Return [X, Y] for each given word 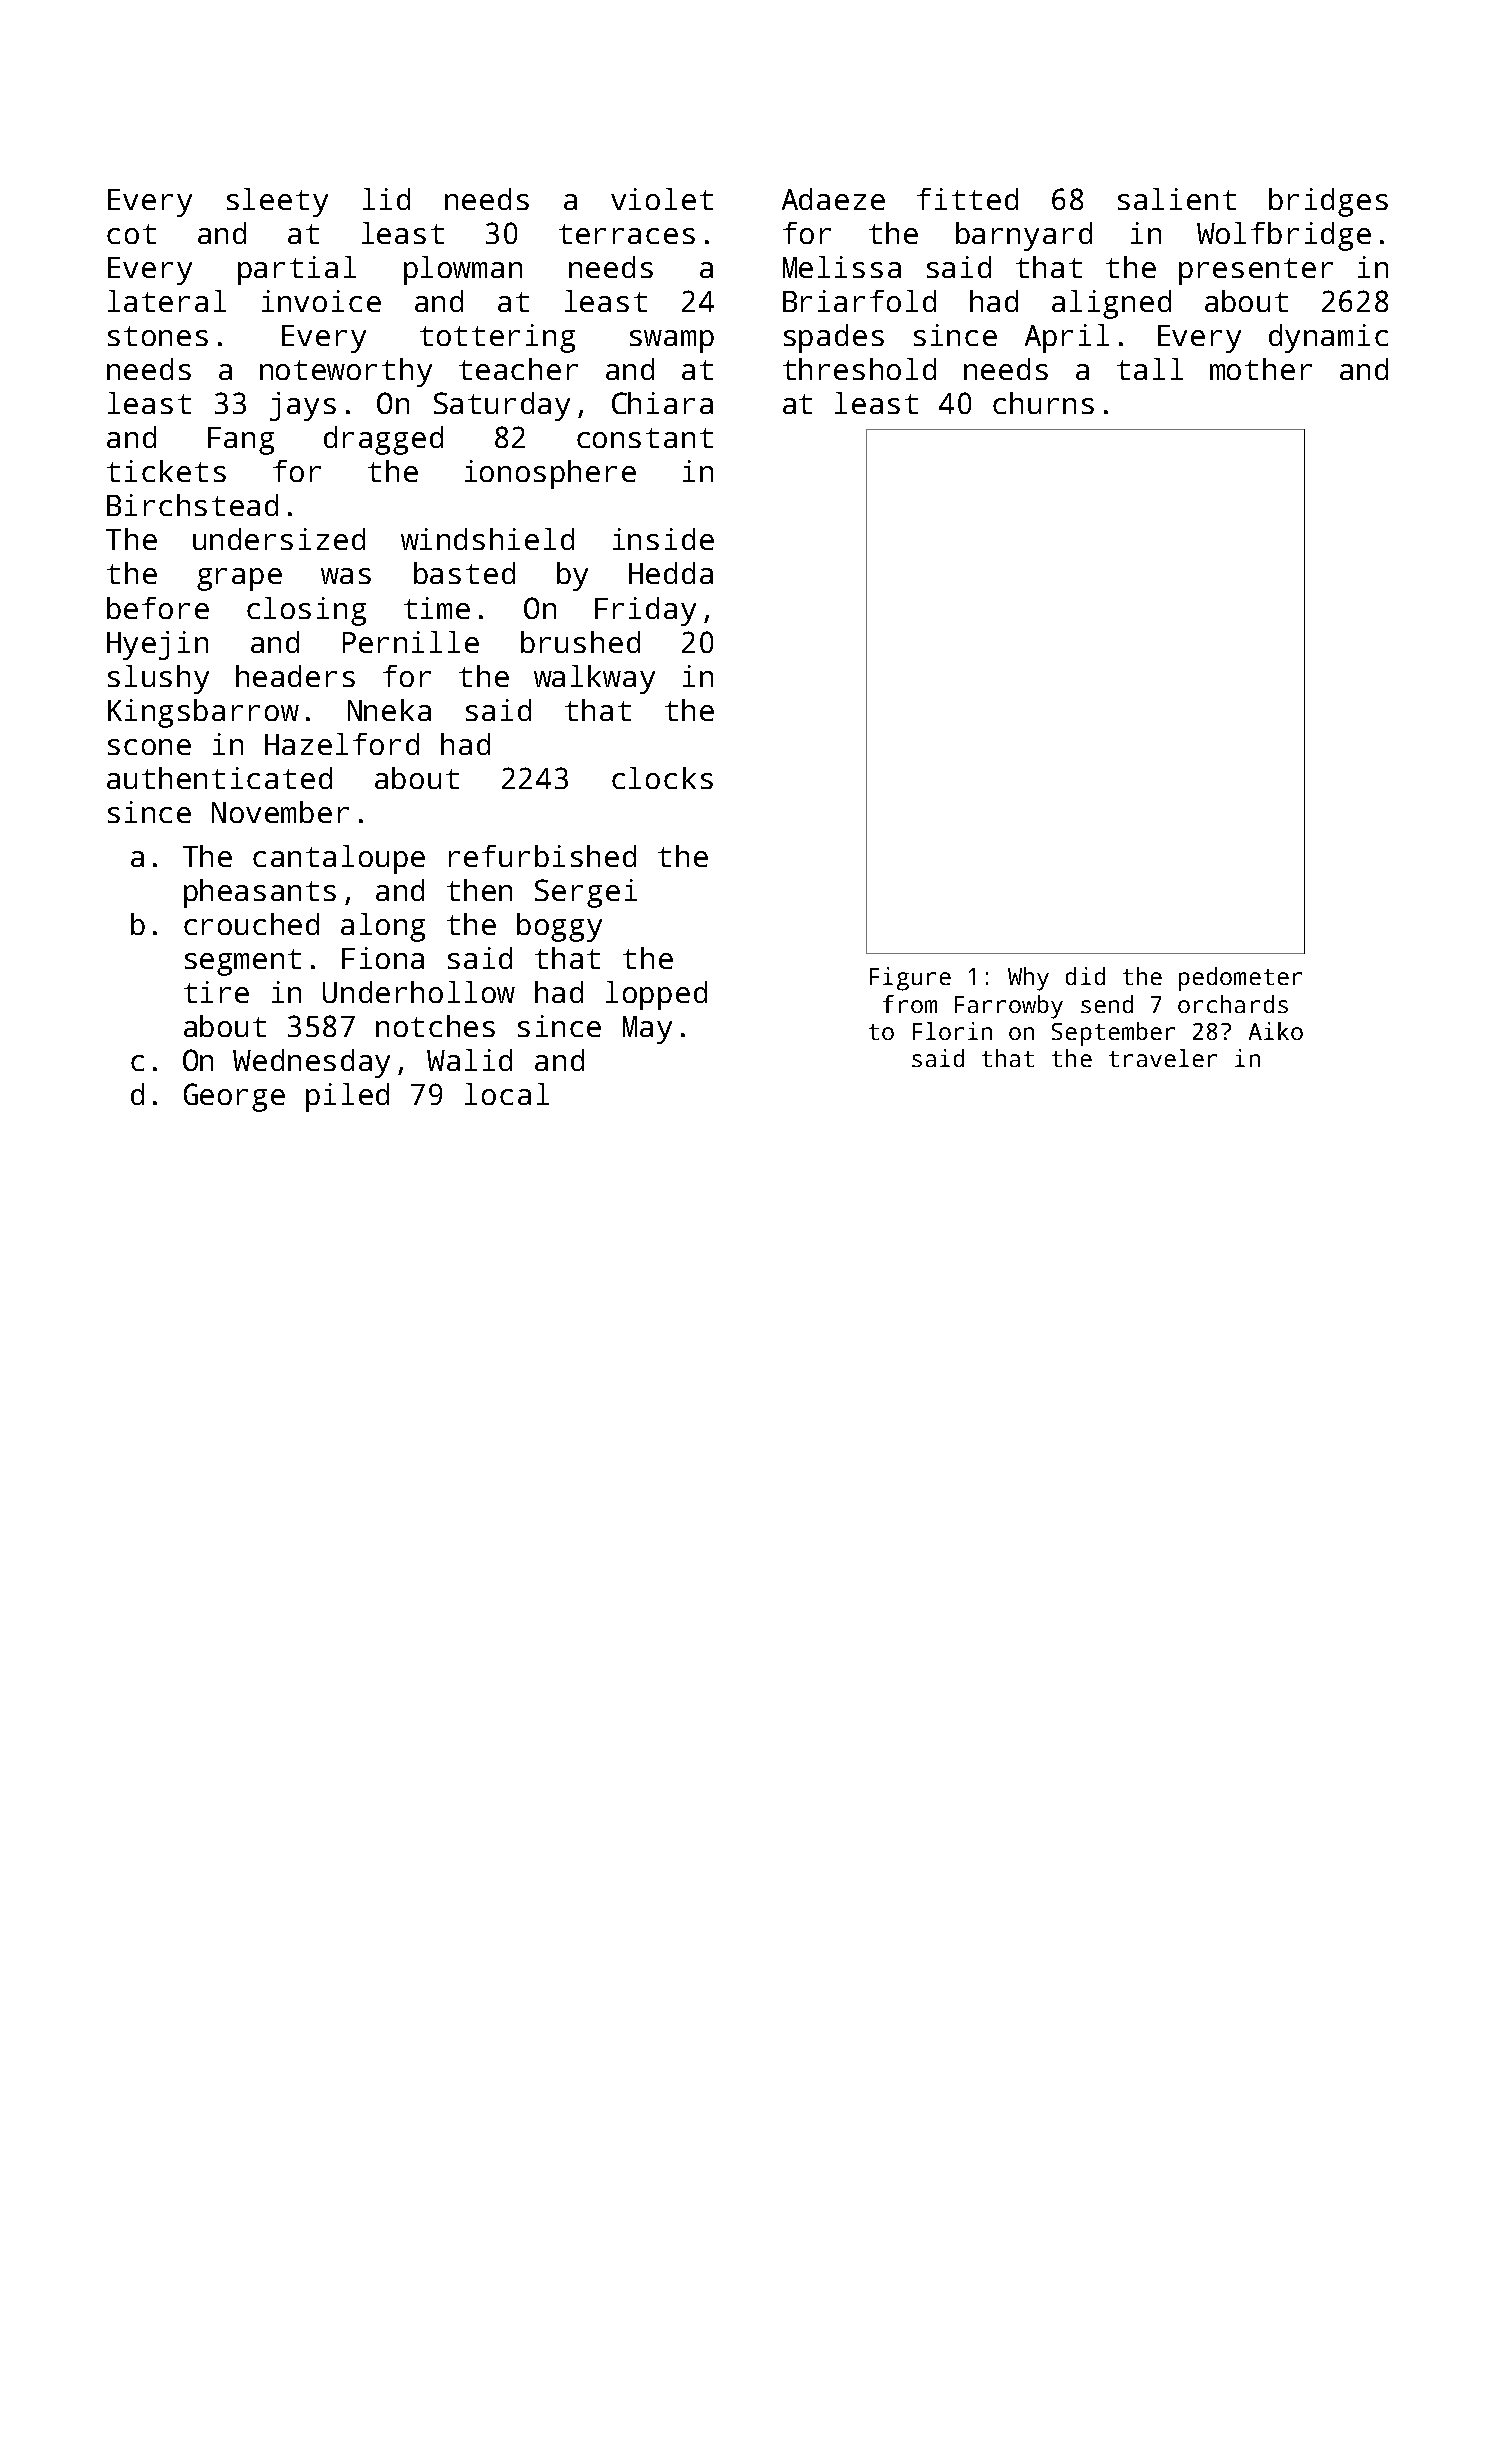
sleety [277, 202]
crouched [251, 924]
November [280, 812]
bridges [1328, 202]
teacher [518, 369]
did [1085, 976]
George [234, 1097]
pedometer [1240, 979]
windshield [487, 539]
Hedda [671, 573]
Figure [910, 979]
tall [1150, 369]
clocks [662, 778]
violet [662, 199]
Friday [645, 611]
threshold [859, 369]
